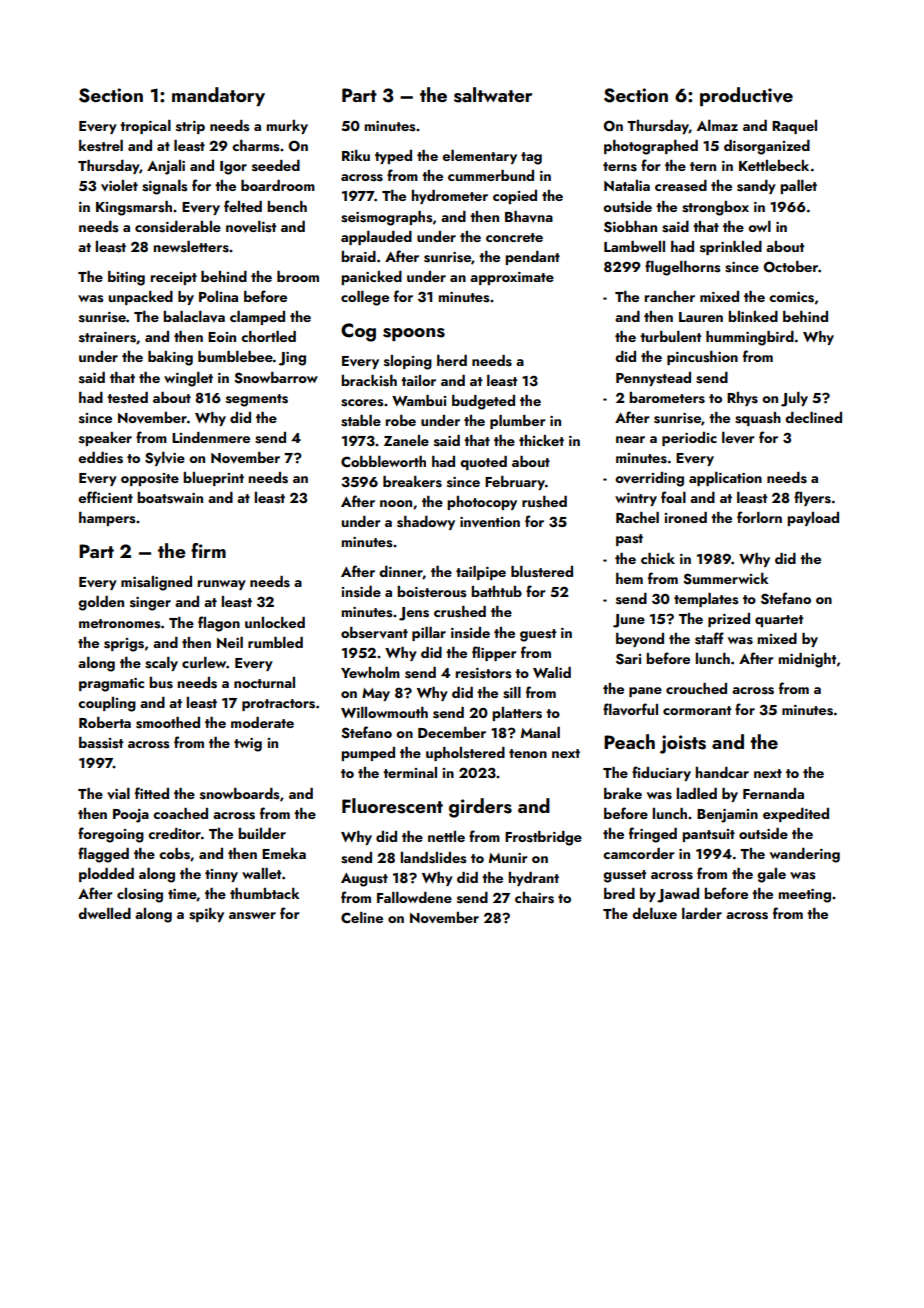 The width and height of the page is (924, 1308). I want to click on Manal, so click(540, 732).
